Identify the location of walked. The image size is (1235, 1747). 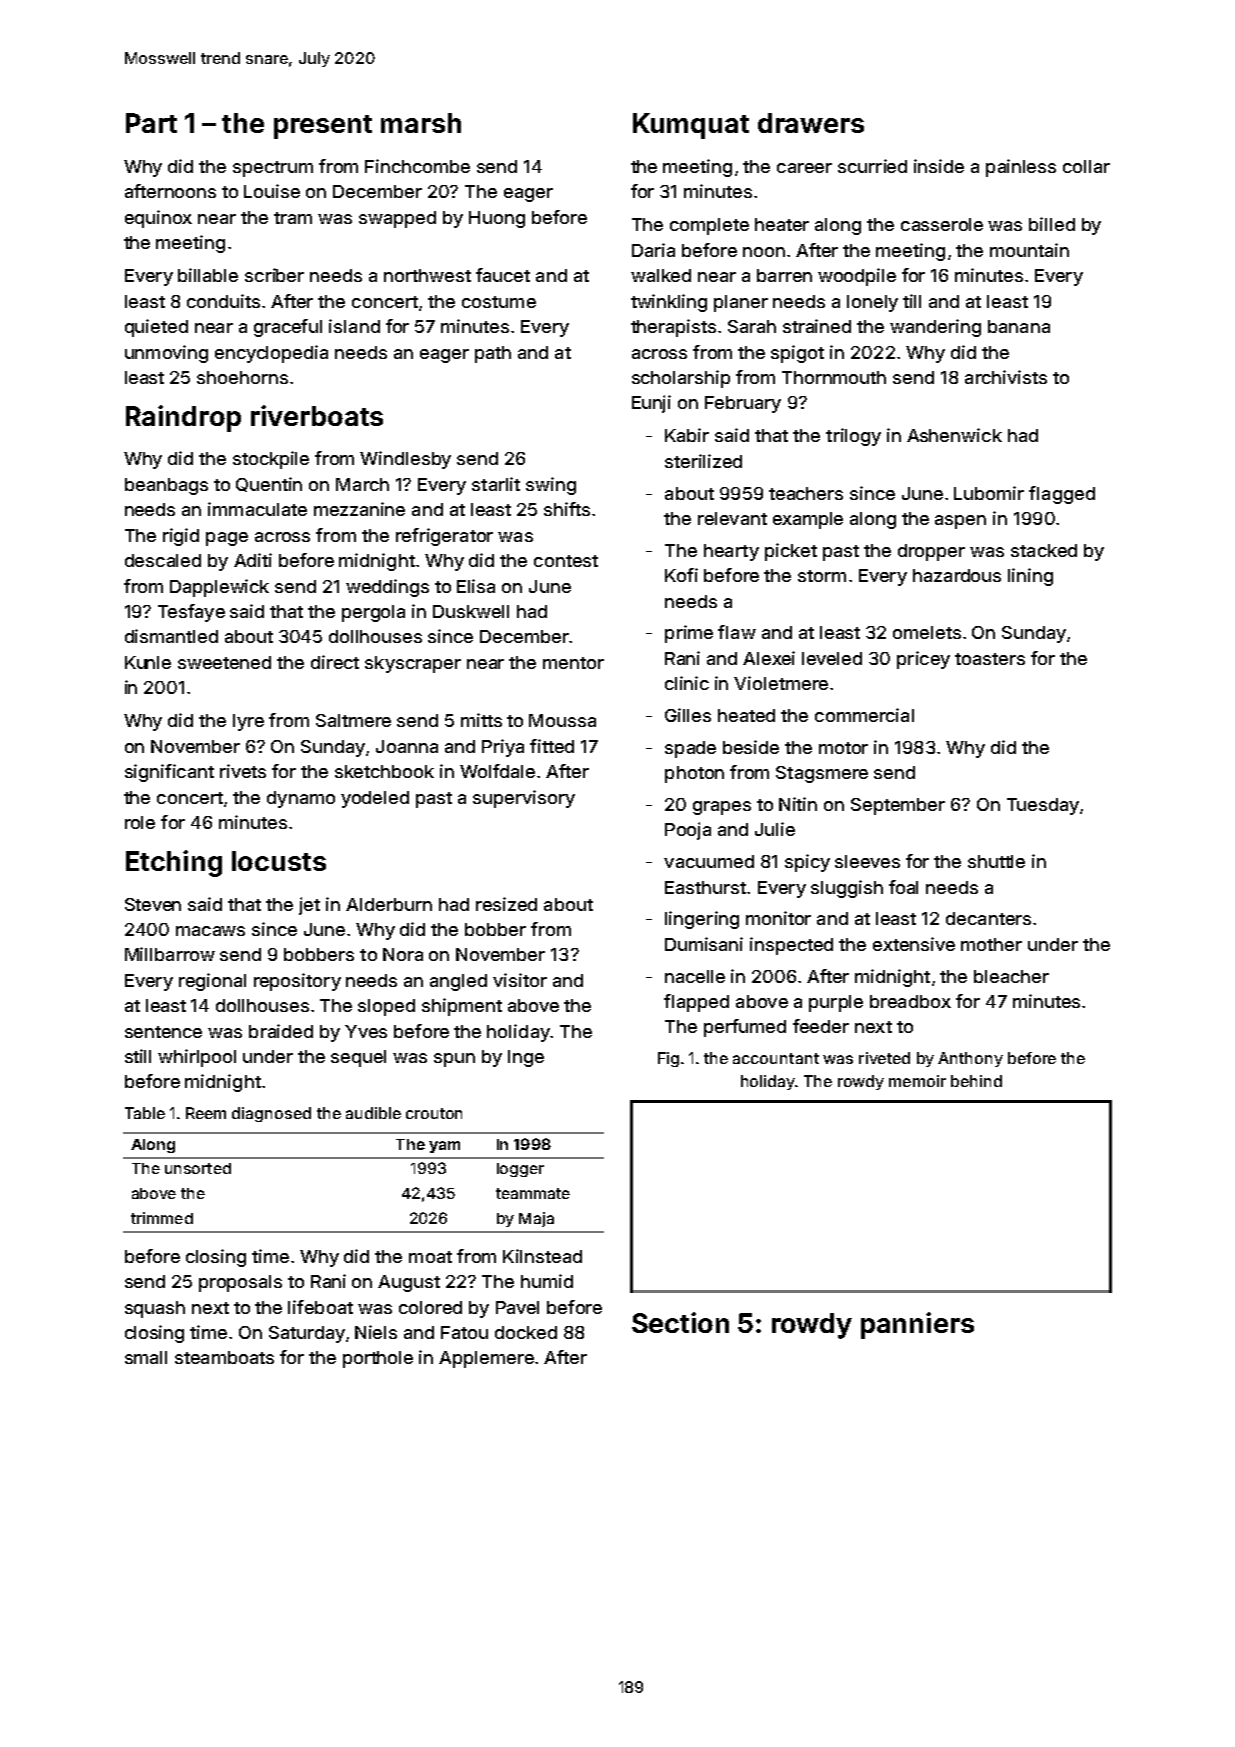
(661, 275).
